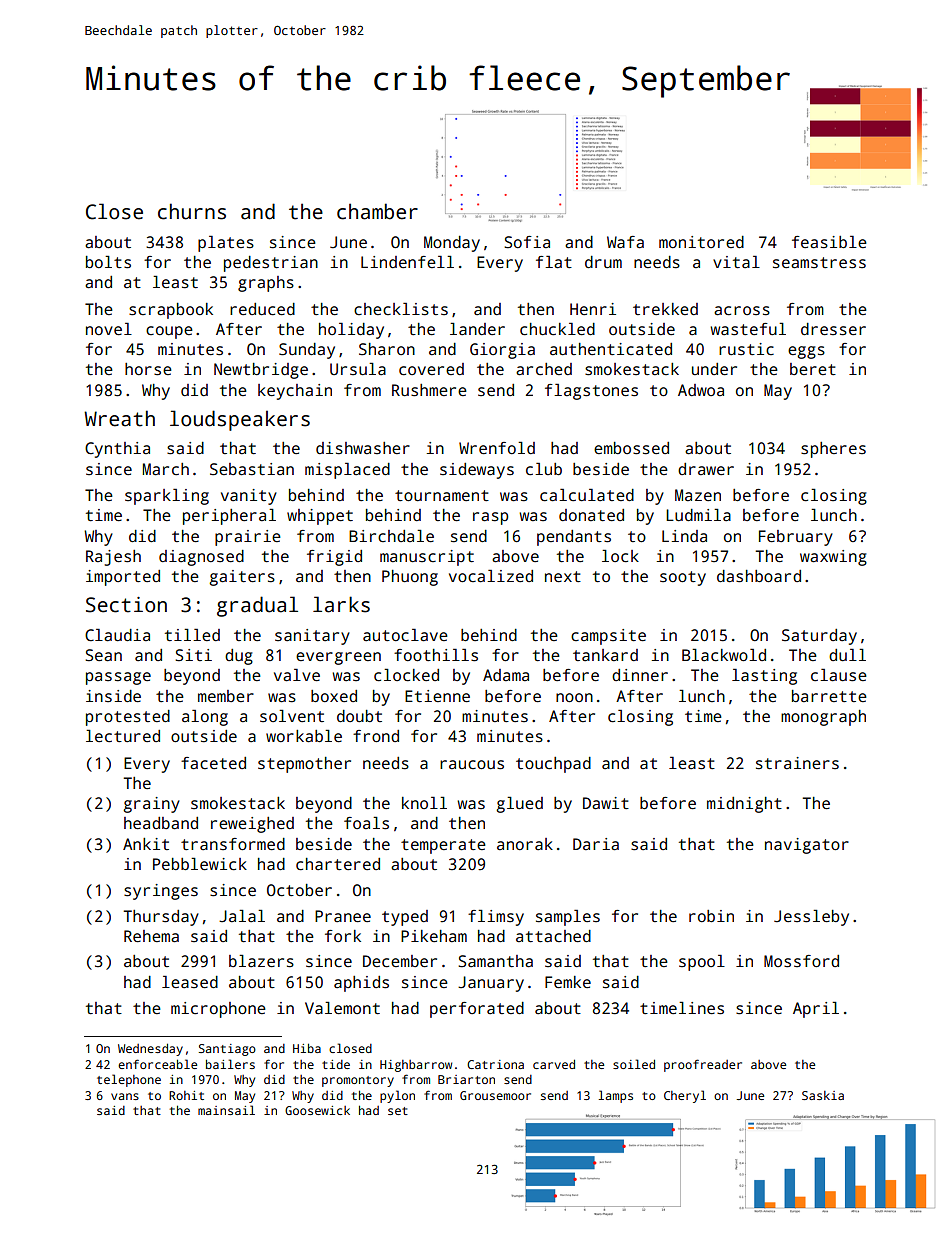 This document has width=952, height=1233. I want to click on dashboard, so click(759, 576).
